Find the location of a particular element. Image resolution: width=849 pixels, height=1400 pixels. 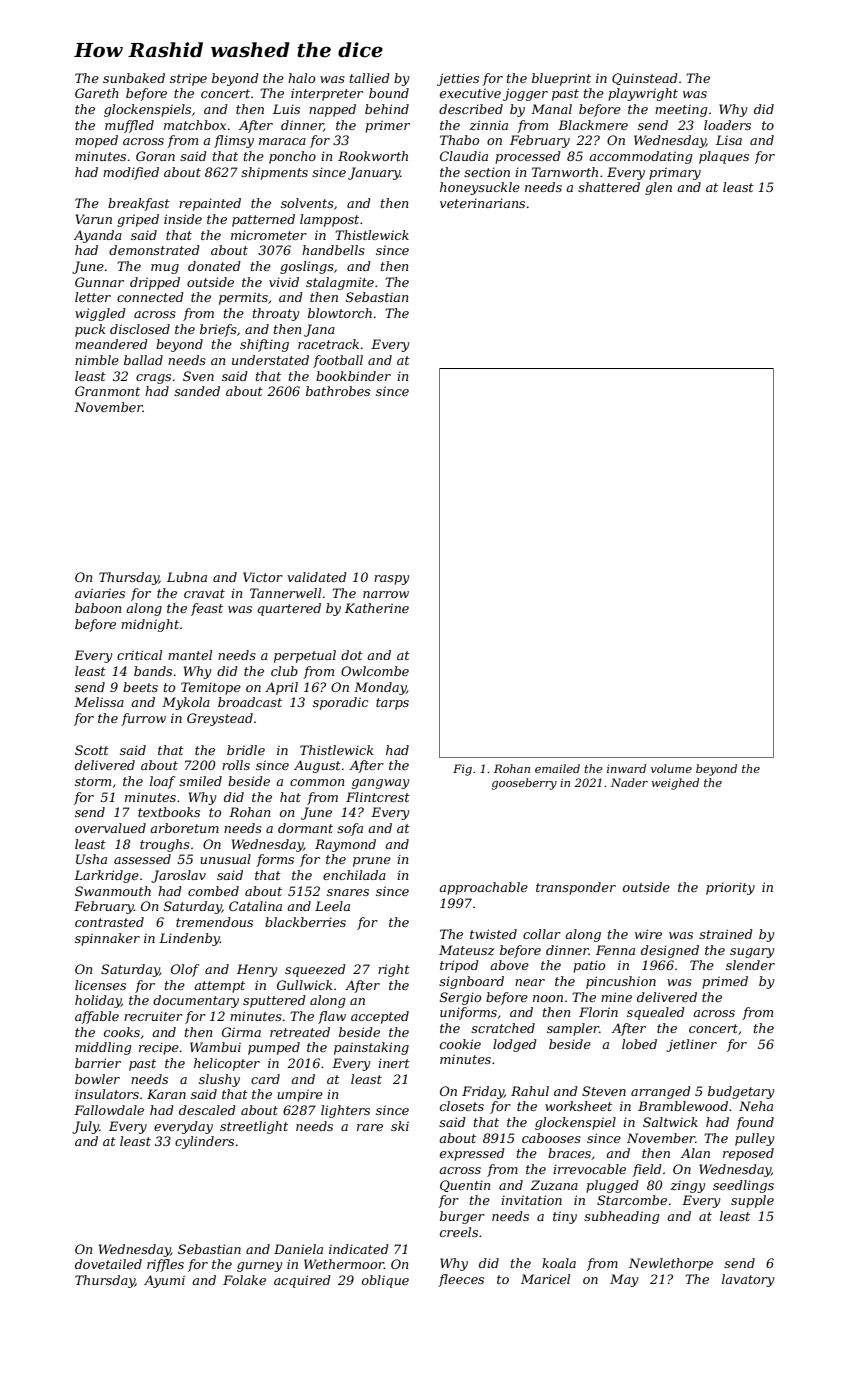

volume is located at coordinates (671, 768).
